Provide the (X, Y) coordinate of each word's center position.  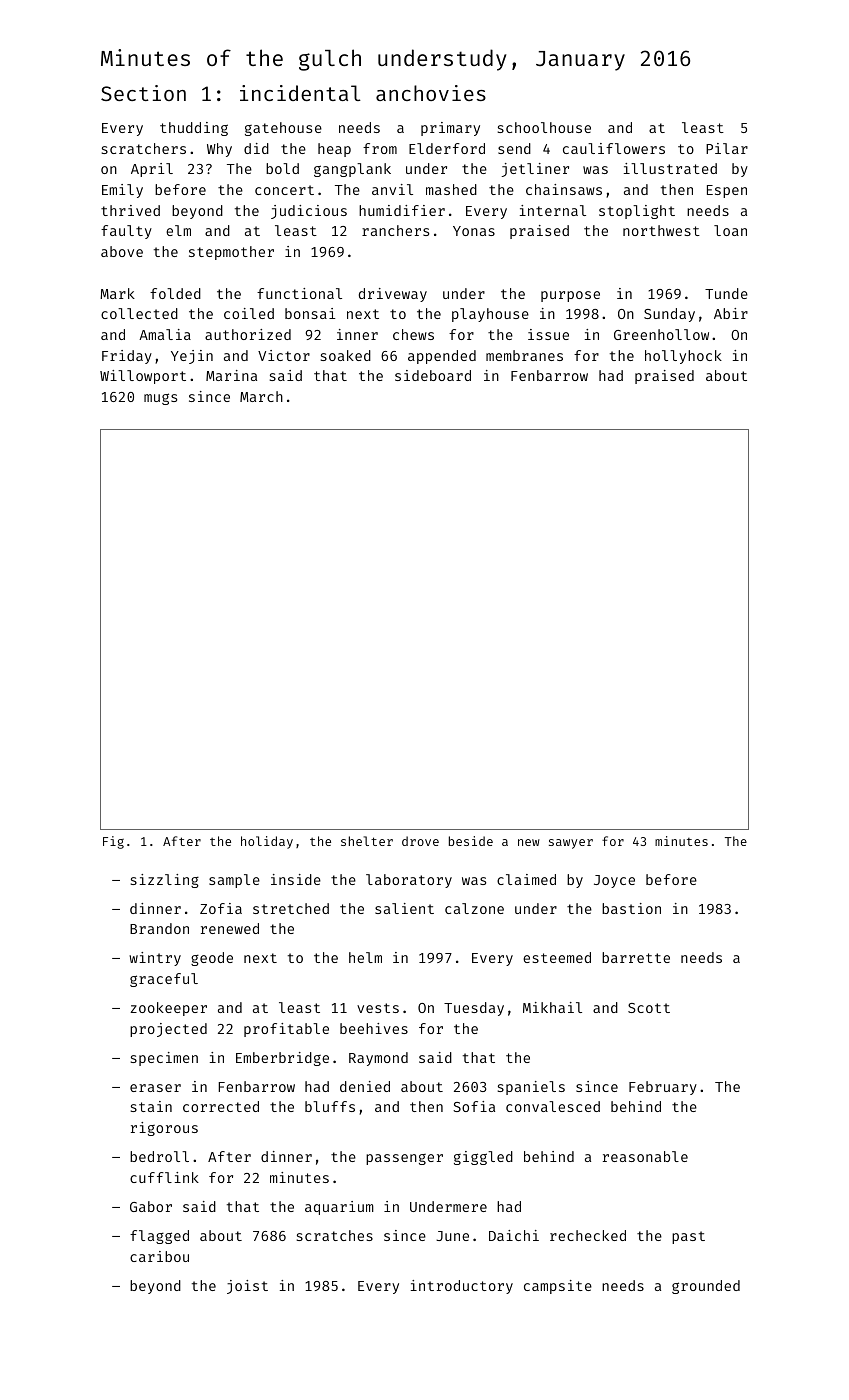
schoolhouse (544, 127)
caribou (159, 1256)
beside (471, 841)
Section (143, 93)
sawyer (571, 844)
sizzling (165, 881)
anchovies (431, 93)
